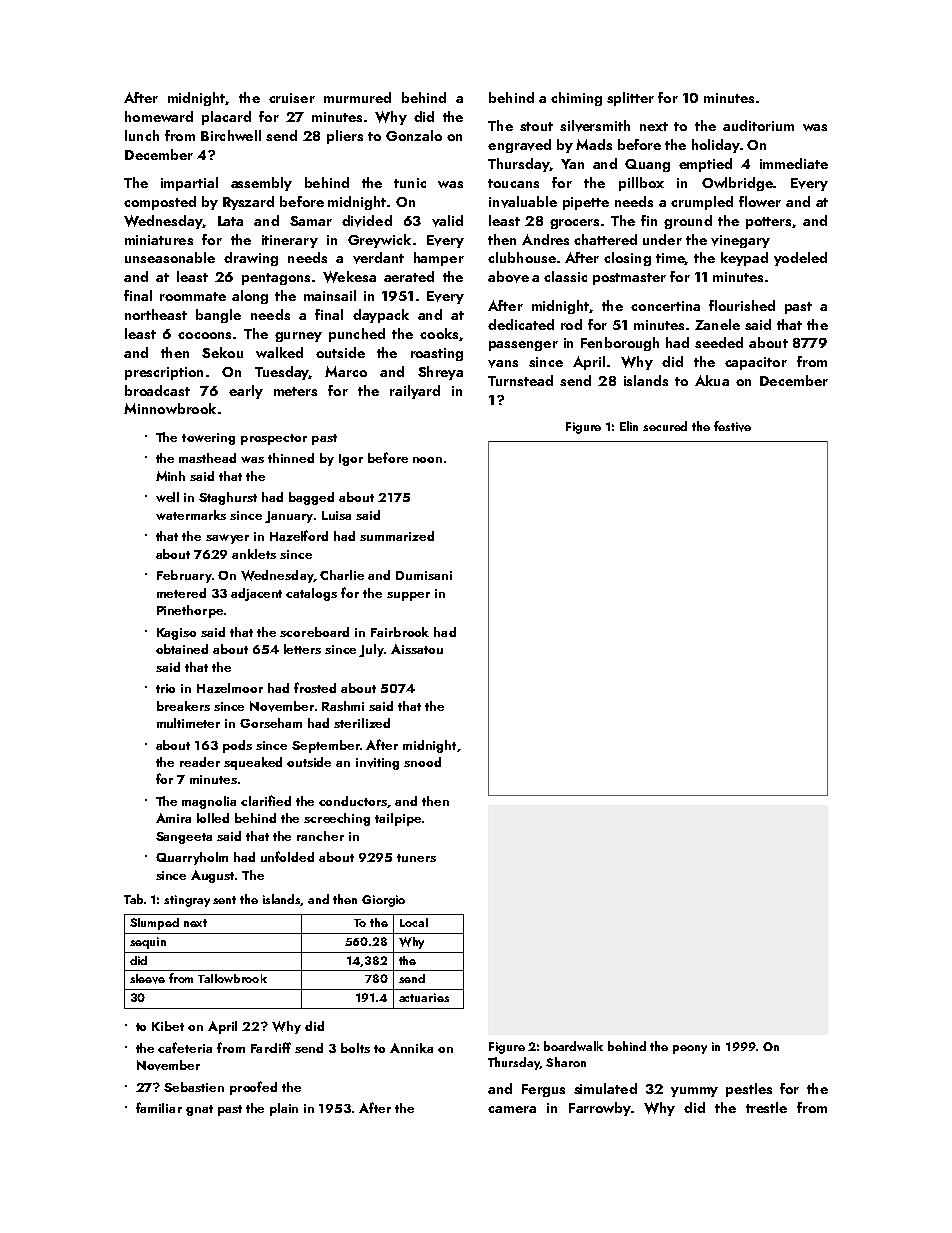  What do you see at coordinates (422, 762) in the page?
I see `snood` at bounding box center [422, 762].
